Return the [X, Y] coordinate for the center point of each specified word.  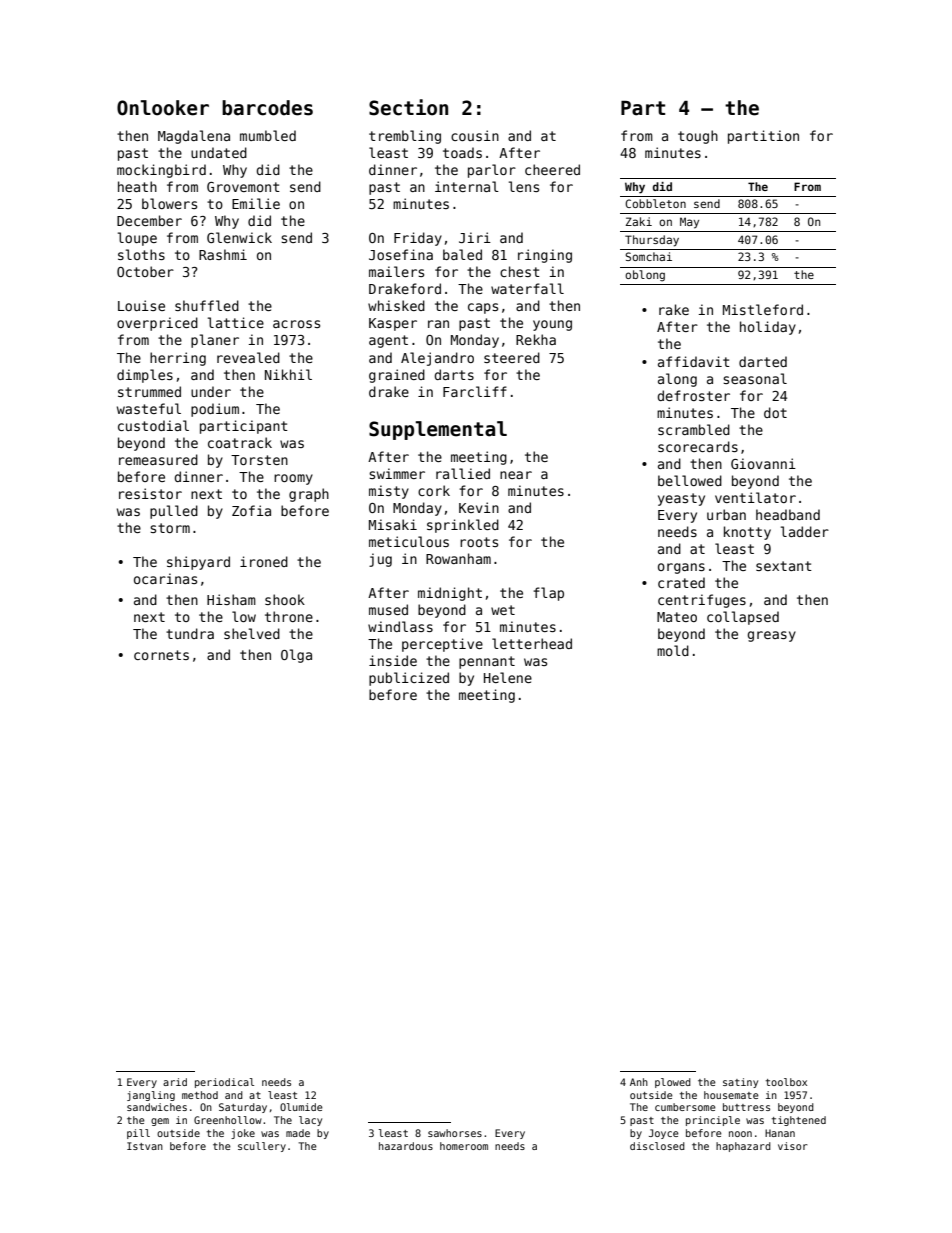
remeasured [158, 459]
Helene [508, 677]
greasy [771, 636]
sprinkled [463, 526]
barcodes [267, 108]
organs [681, 568]
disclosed [657, 1146]
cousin [475, 135]
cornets [161, 655]
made [298, 1133]
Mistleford [763, 309]
